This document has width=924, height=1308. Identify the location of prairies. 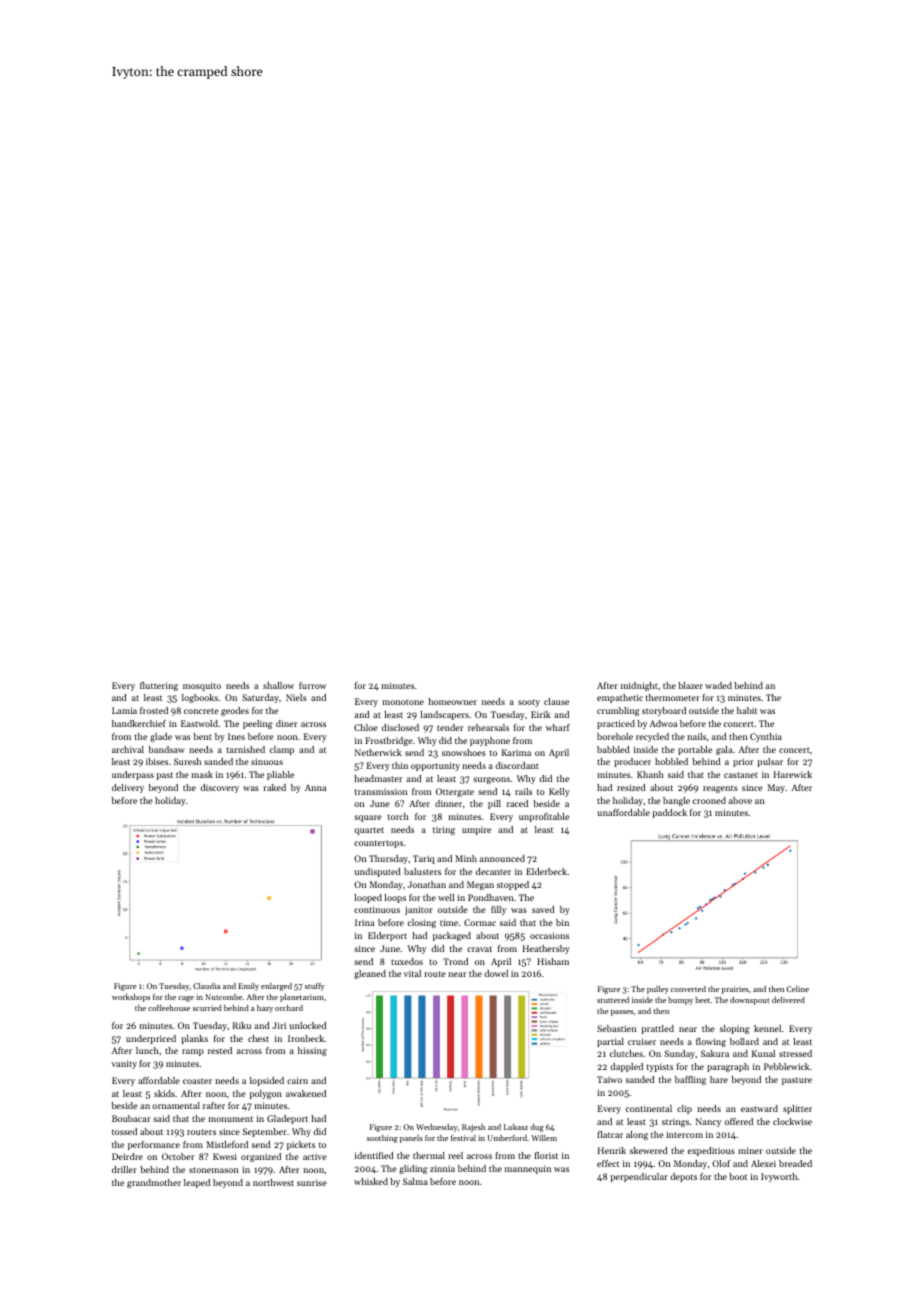
(735, 990).
